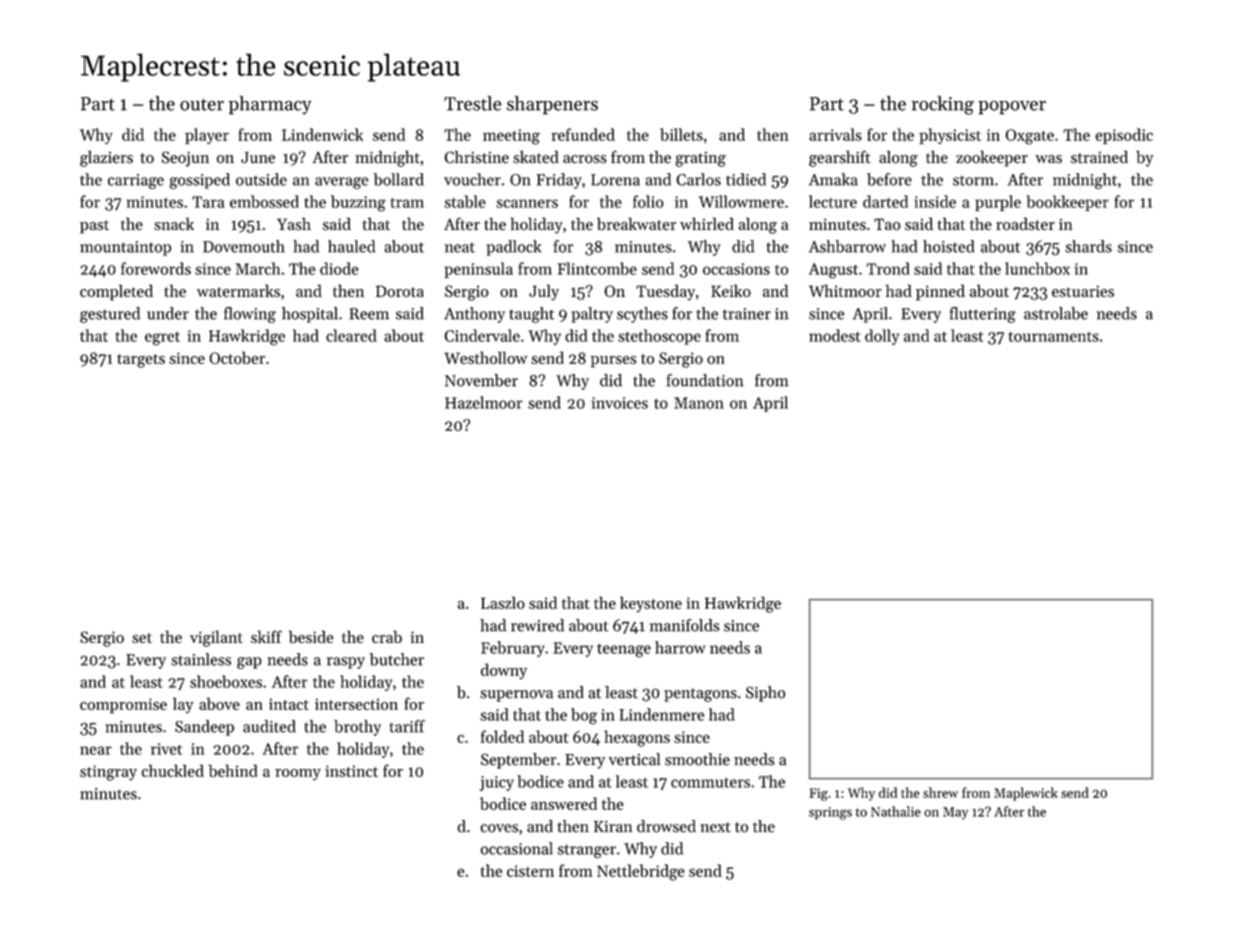  What do you see at coordinates (202, 104) in the screenshot?
I see `outer` at bounding box center [202, 104].
